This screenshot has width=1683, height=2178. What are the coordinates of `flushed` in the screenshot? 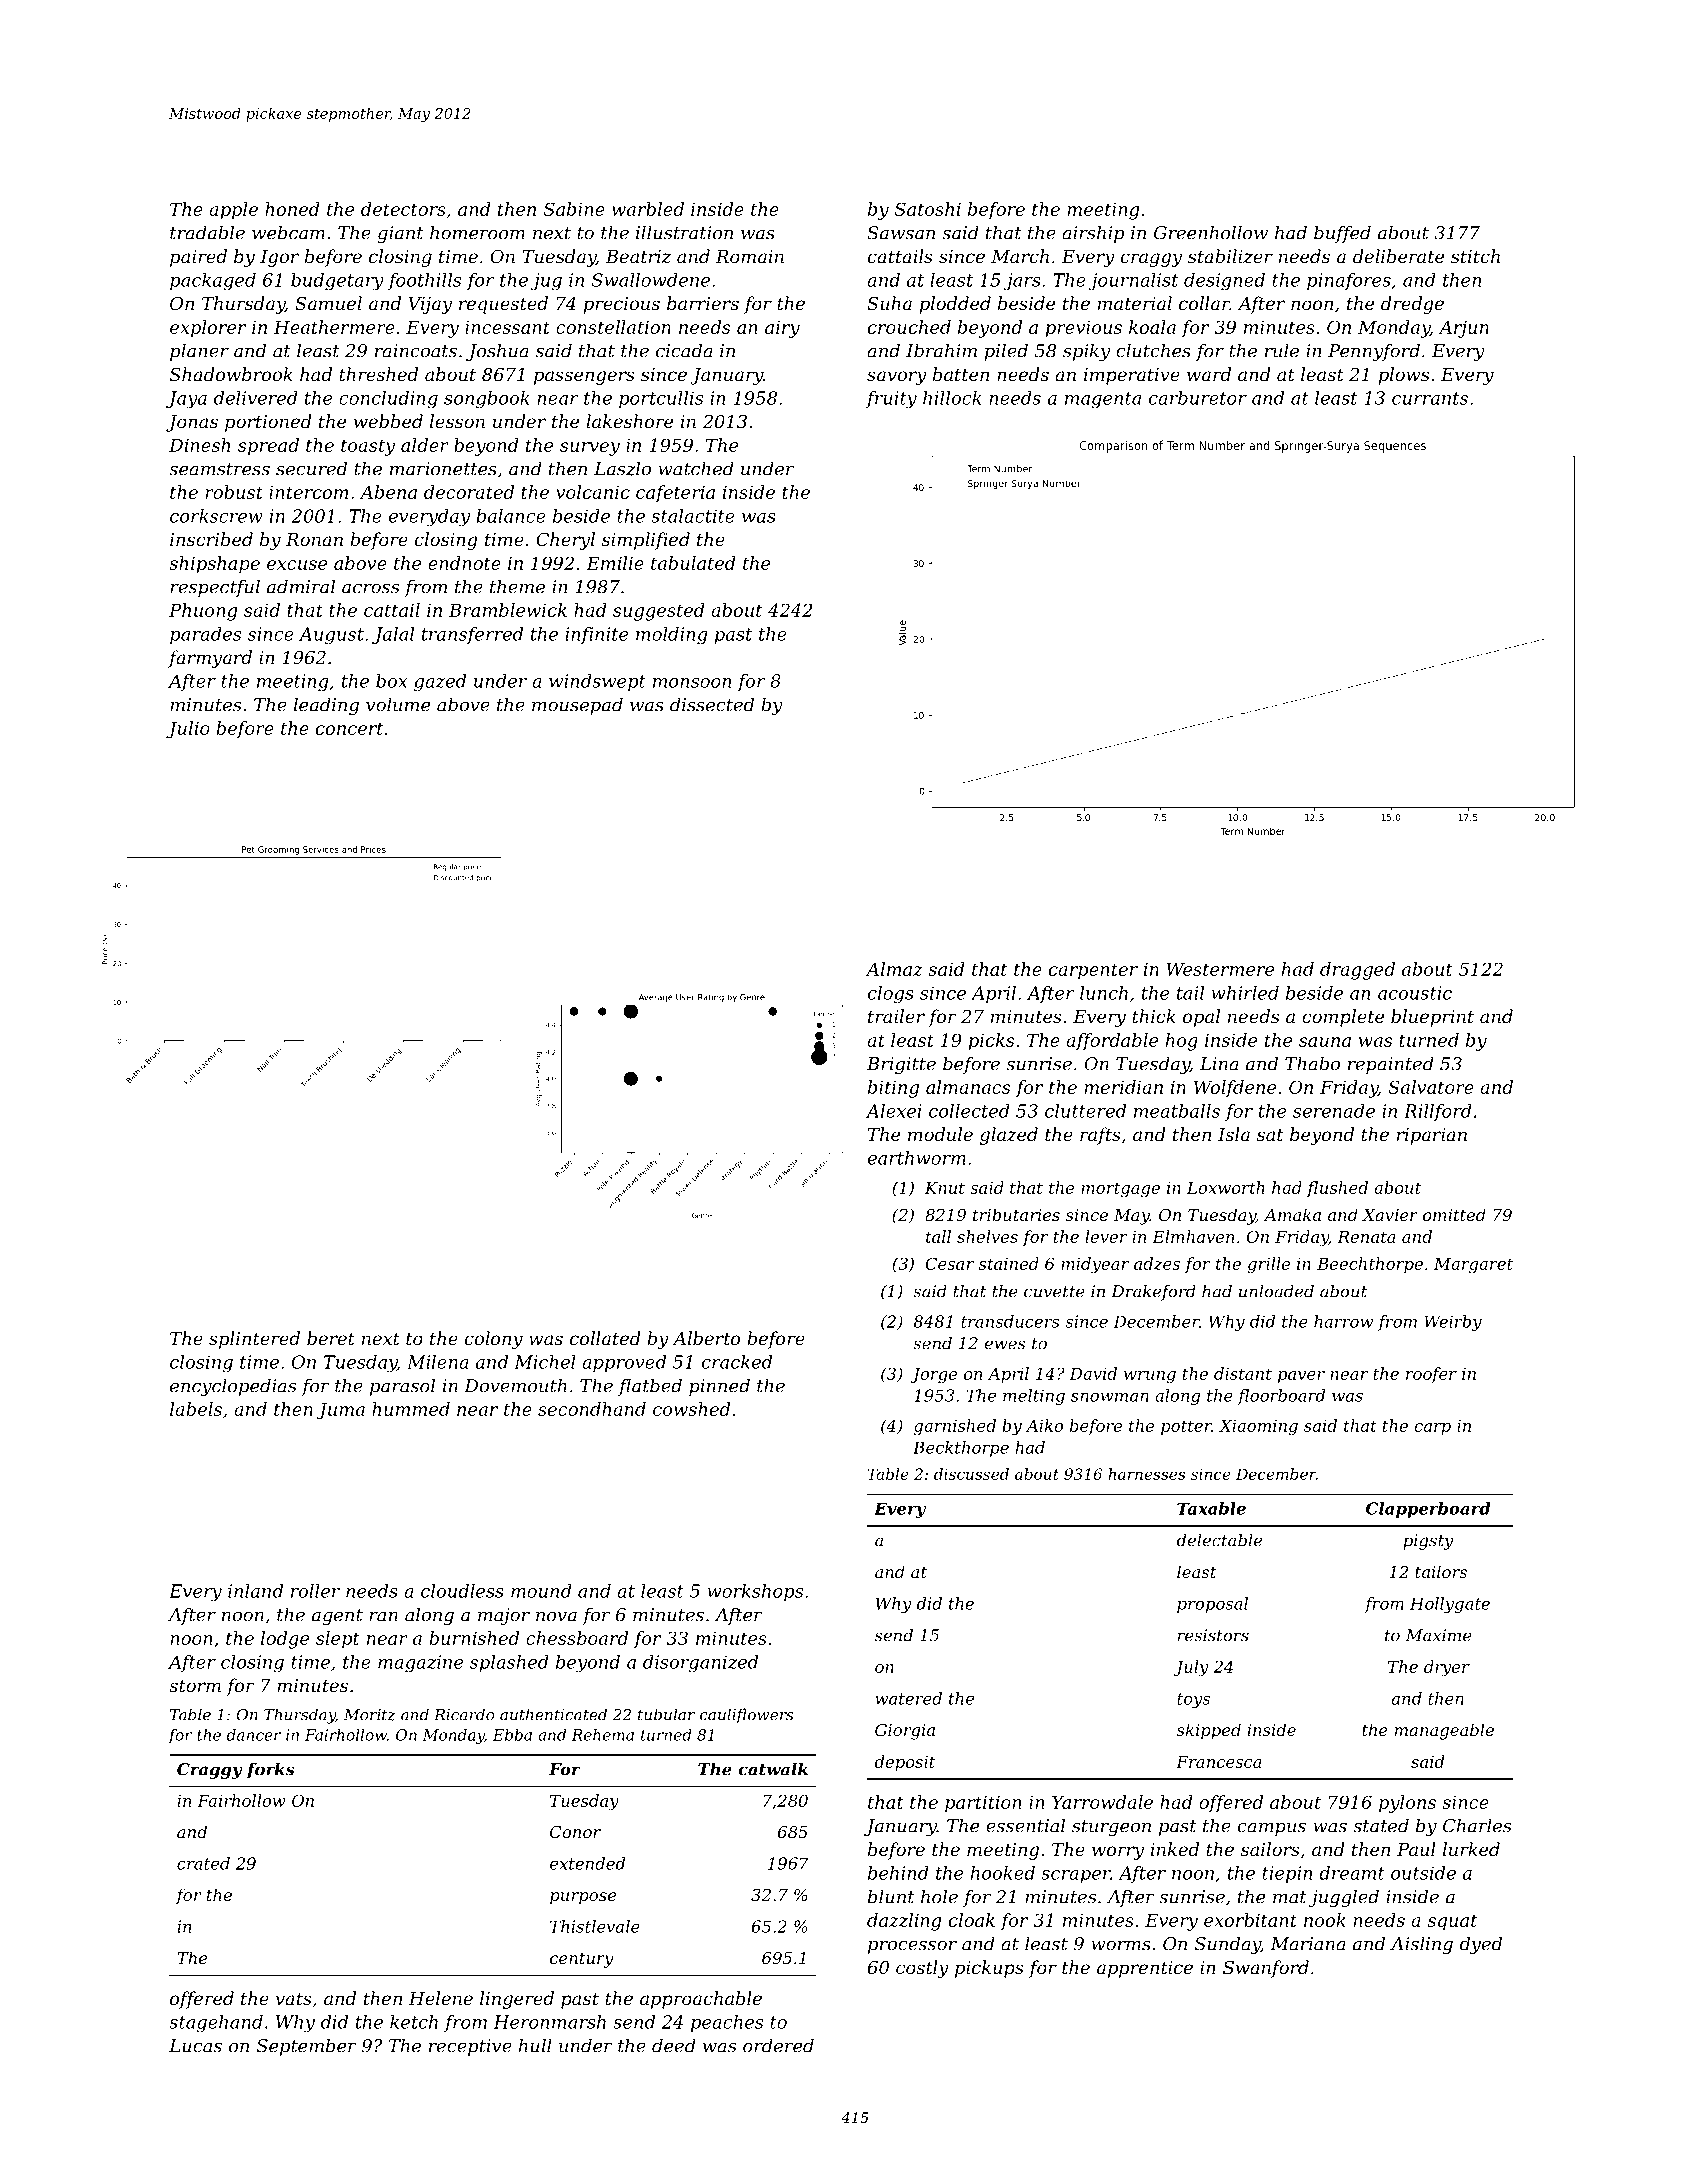 It's located at (1337, 1189).
